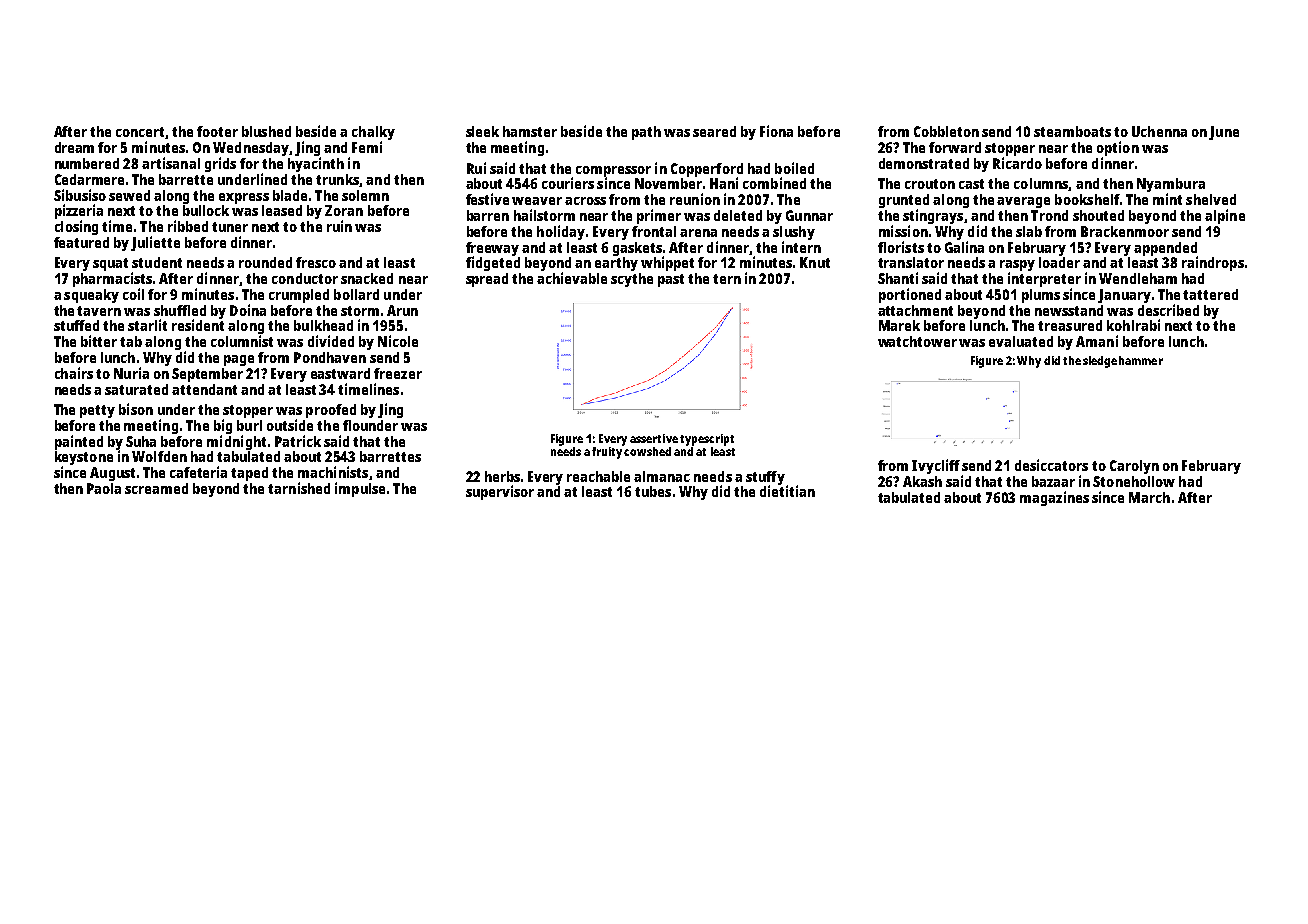 This screenshot has width=1308, height=924. Describe the element at coordinates (1123, 362) in the screenshot. I see `sledgehammer` at that location.
